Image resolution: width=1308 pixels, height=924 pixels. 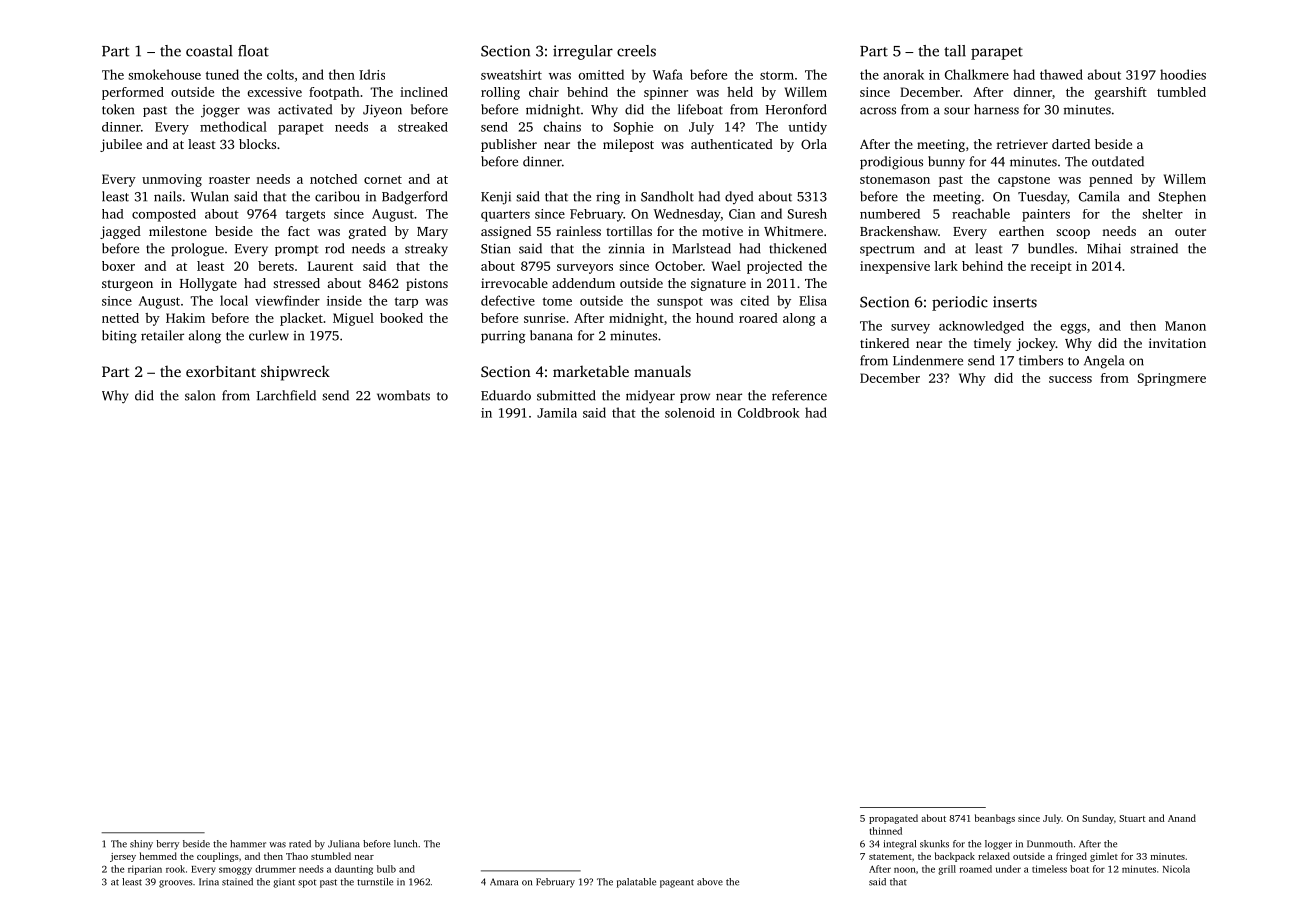 I want to click on hoodies, so click(x=1183, y=74).
